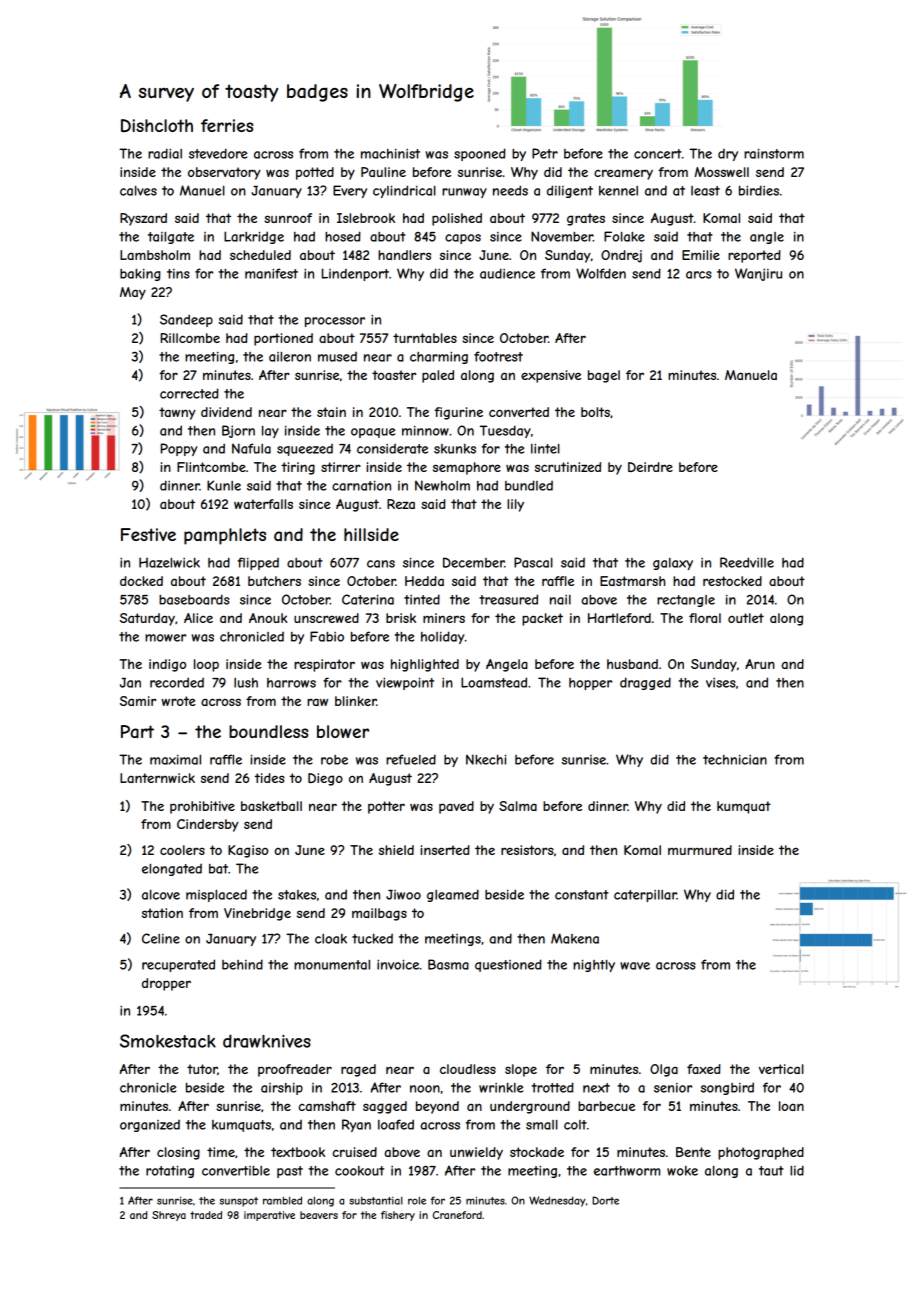  Describe the element at coordinates (658, 154) in the screenshot. I see `concert` at that location.
